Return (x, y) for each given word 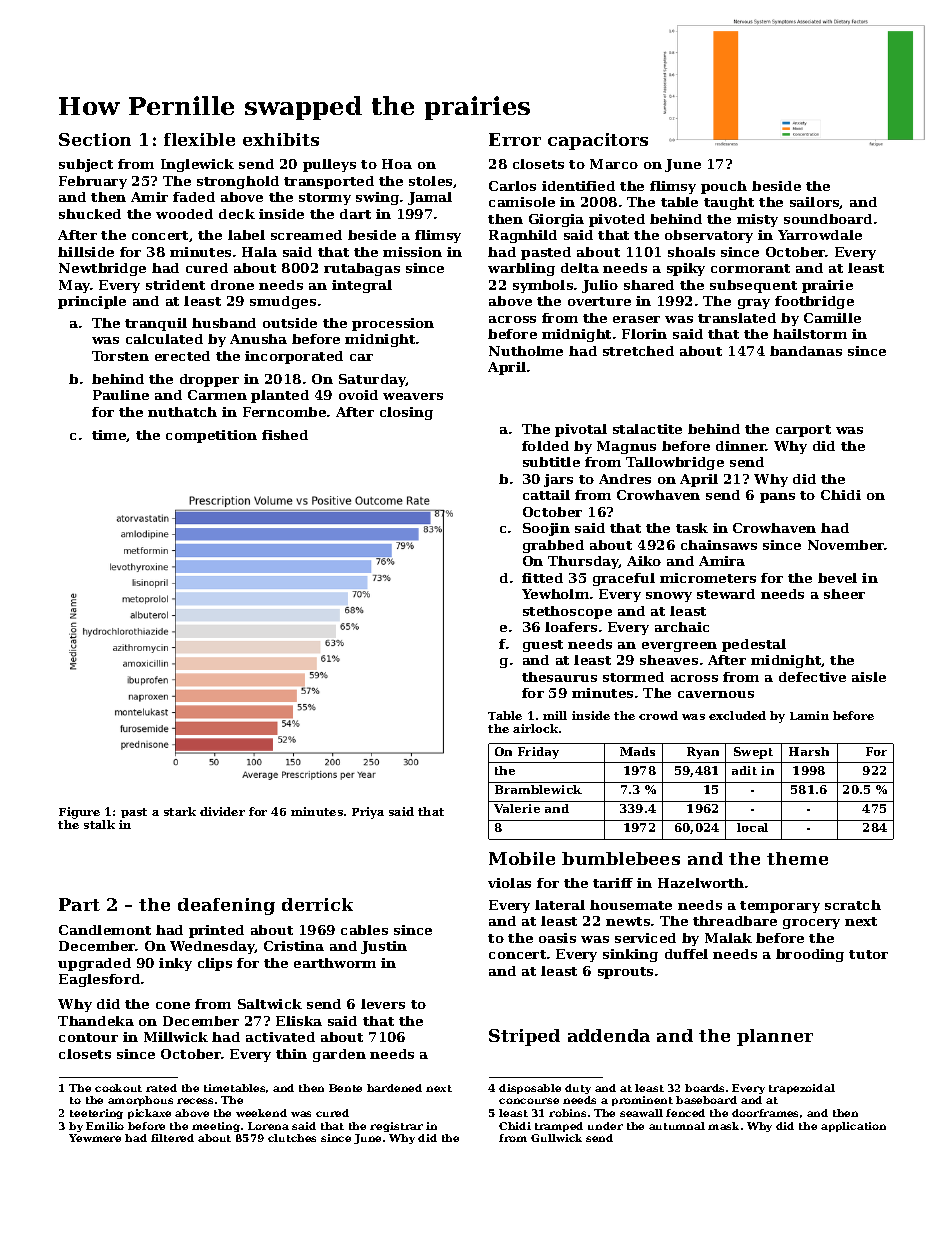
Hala (259, 252)
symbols (543, 286)
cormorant (750, 268)
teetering (96, 1114)
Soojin (546, 529)
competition (211, 436)
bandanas (806, 351)
